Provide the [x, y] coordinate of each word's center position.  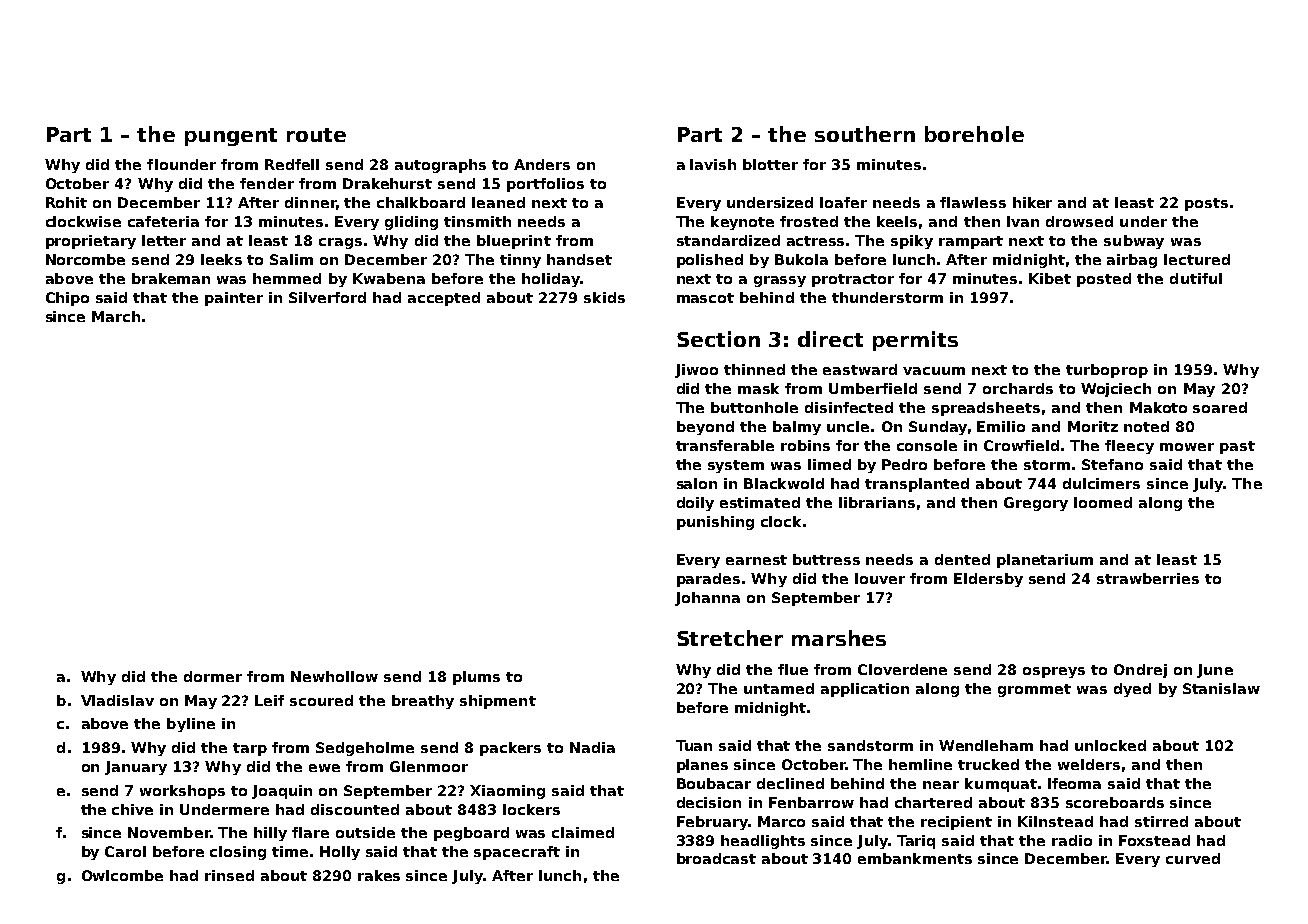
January [136, 768]
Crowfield [1021, 445]
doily [695, 504]
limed [829, 464]
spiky [912, 242]
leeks [221, 259]
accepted [444, 299]
